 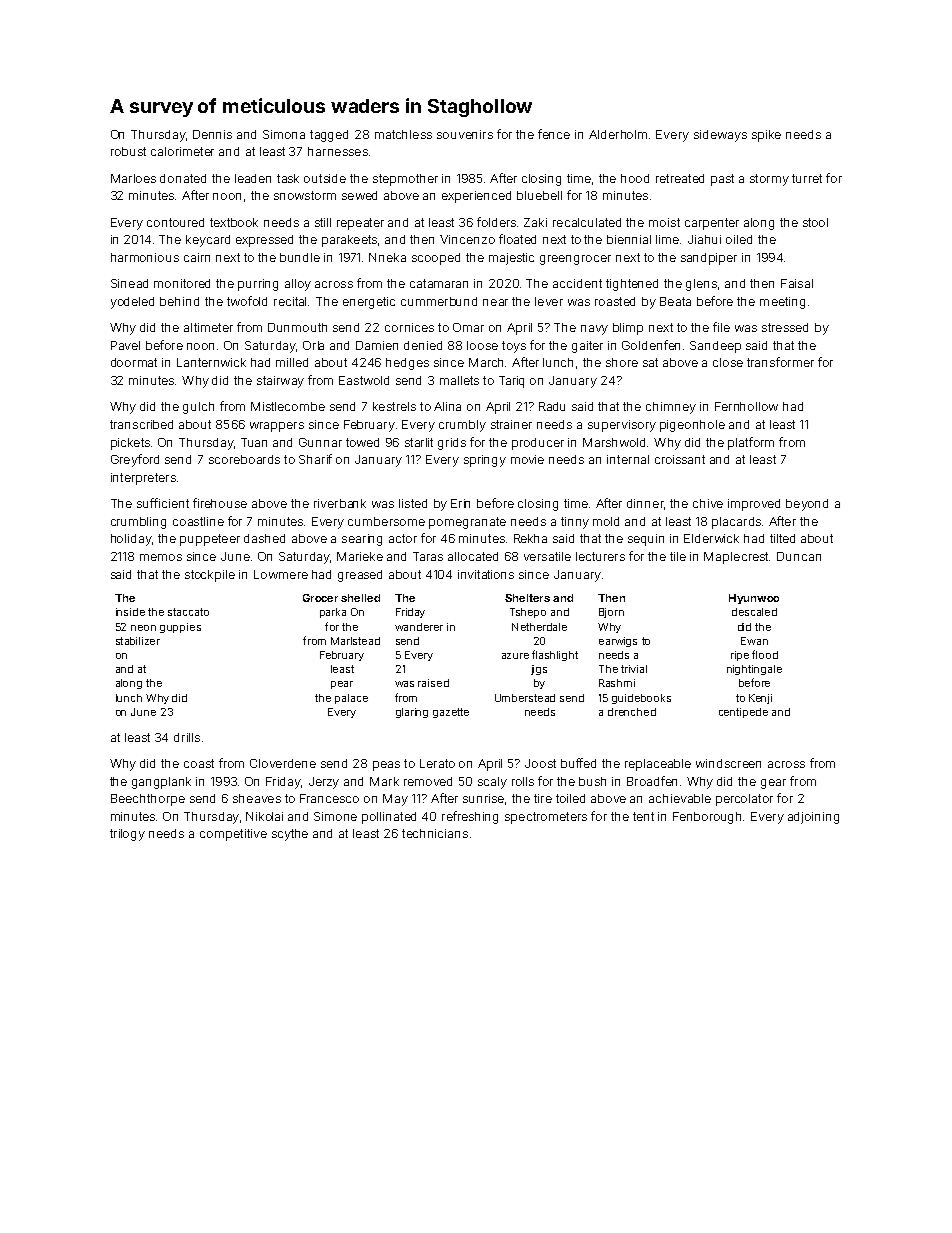 What do you see at coordinates (290, 835) in the screenshot?
I see `scythe` at bounding box center [290, 835].
